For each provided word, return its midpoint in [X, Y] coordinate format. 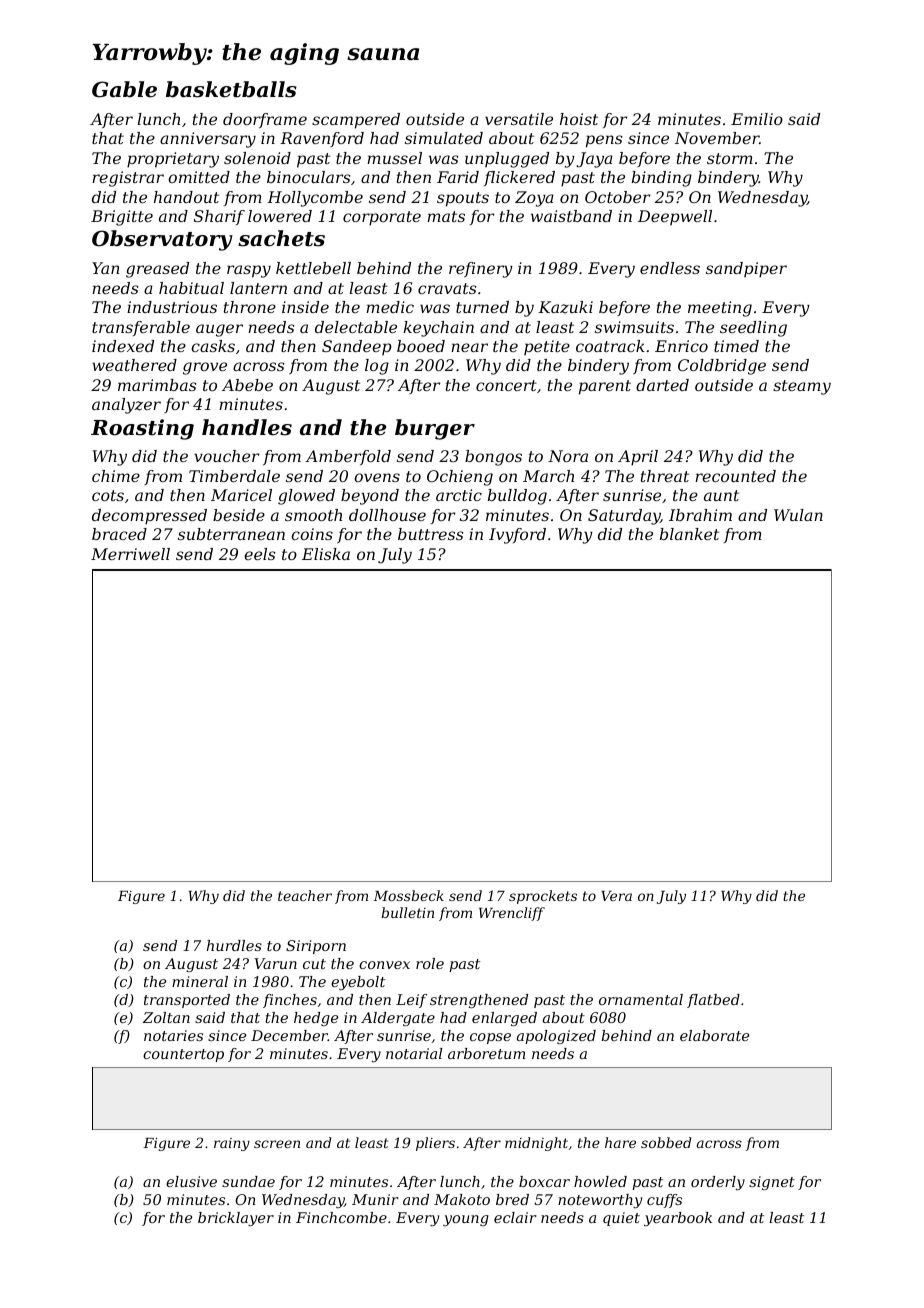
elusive [191, 1181]
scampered [356, 121]
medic [390, 307]
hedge [316, 1019]
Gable [124, 89]
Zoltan [166, 1017]
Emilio [757, 119]
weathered [134, 365]
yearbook [678, 1219]
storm [730, 158]
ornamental [641, 999]
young [466, 1220]
